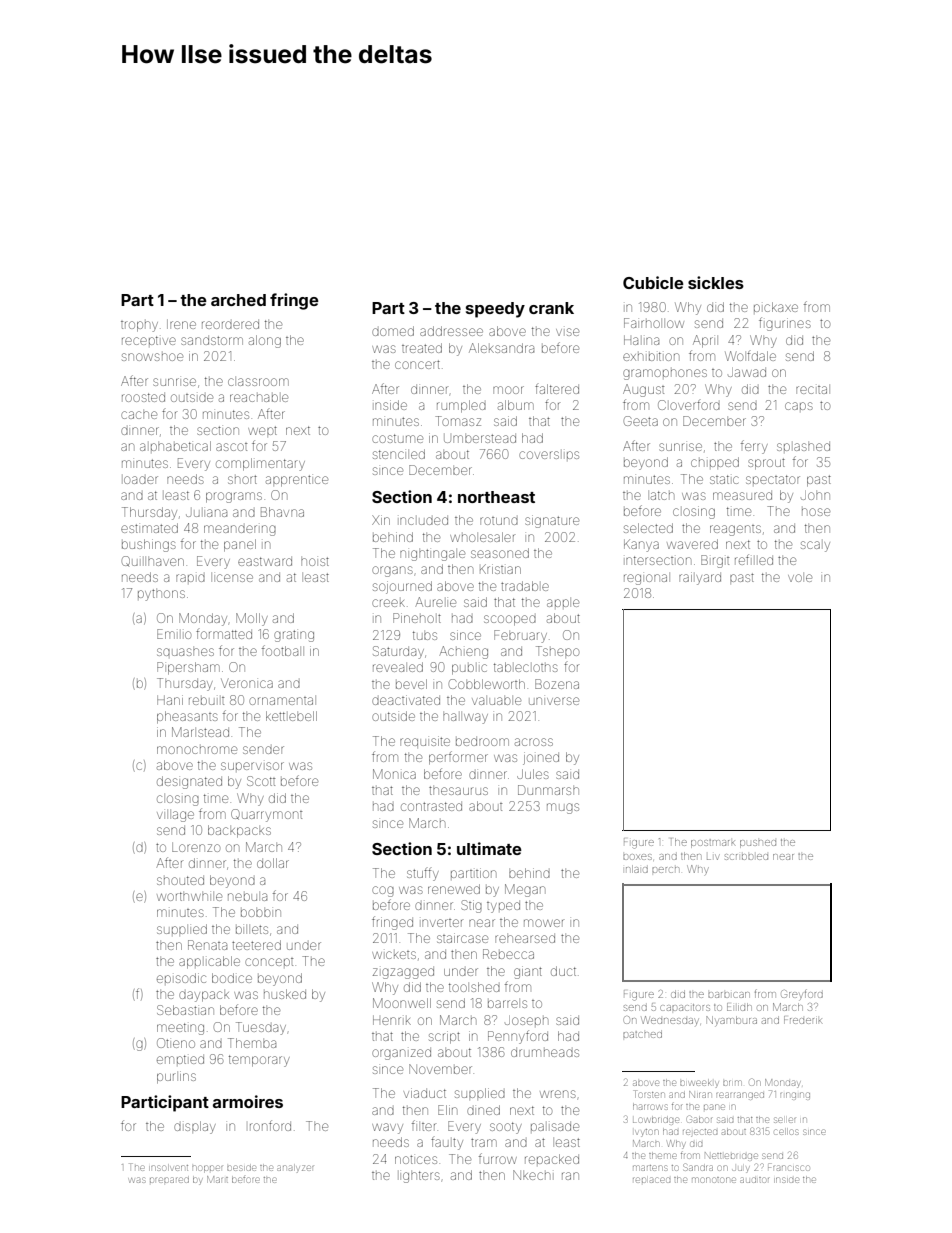  What do you see at coordinates (189, 896) in the screenshot?
I see `worthwhile` at bounding box center [189, 896].
